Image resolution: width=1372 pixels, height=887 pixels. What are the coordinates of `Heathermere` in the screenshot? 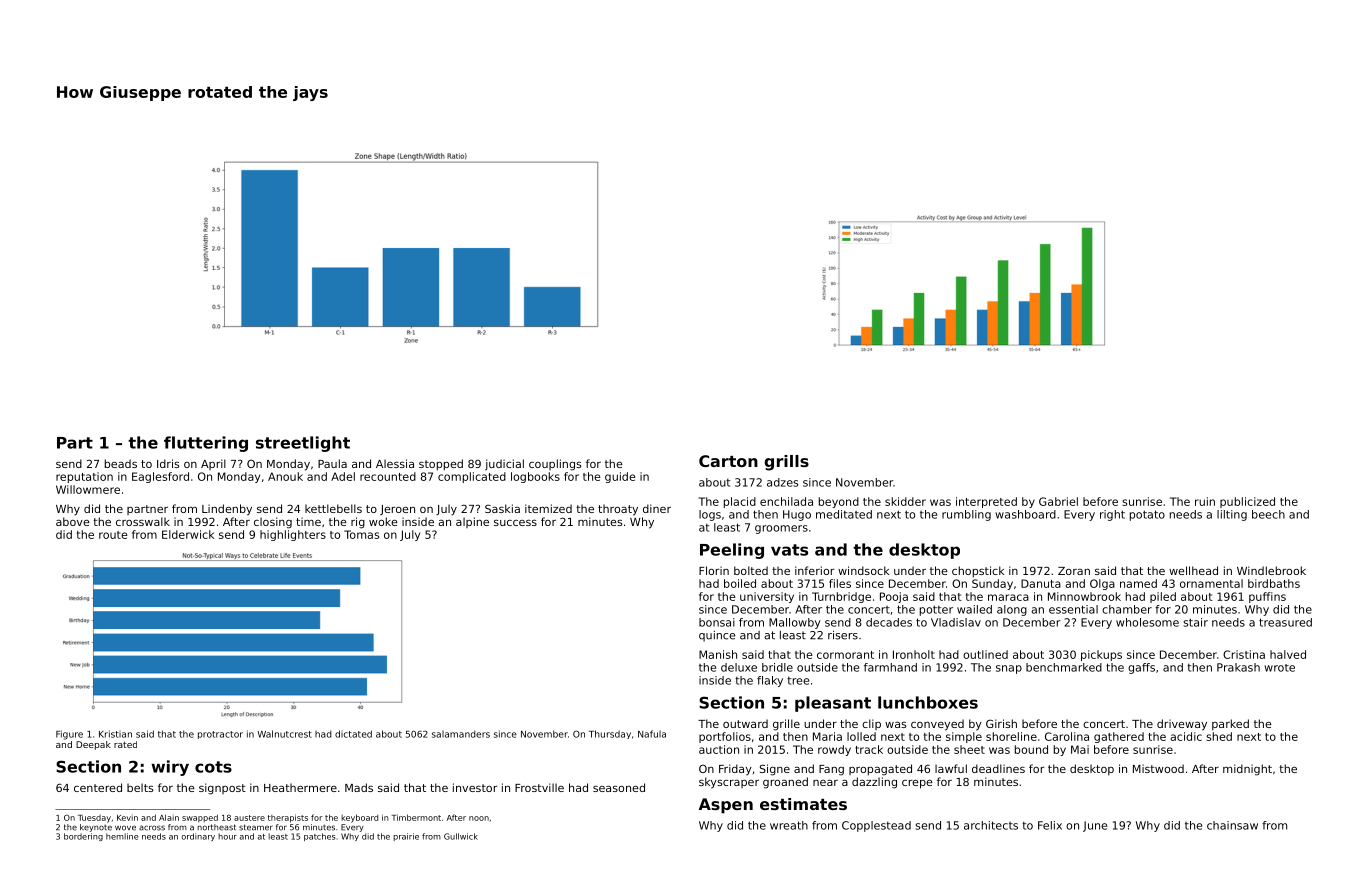 It's located at (300, 787).
